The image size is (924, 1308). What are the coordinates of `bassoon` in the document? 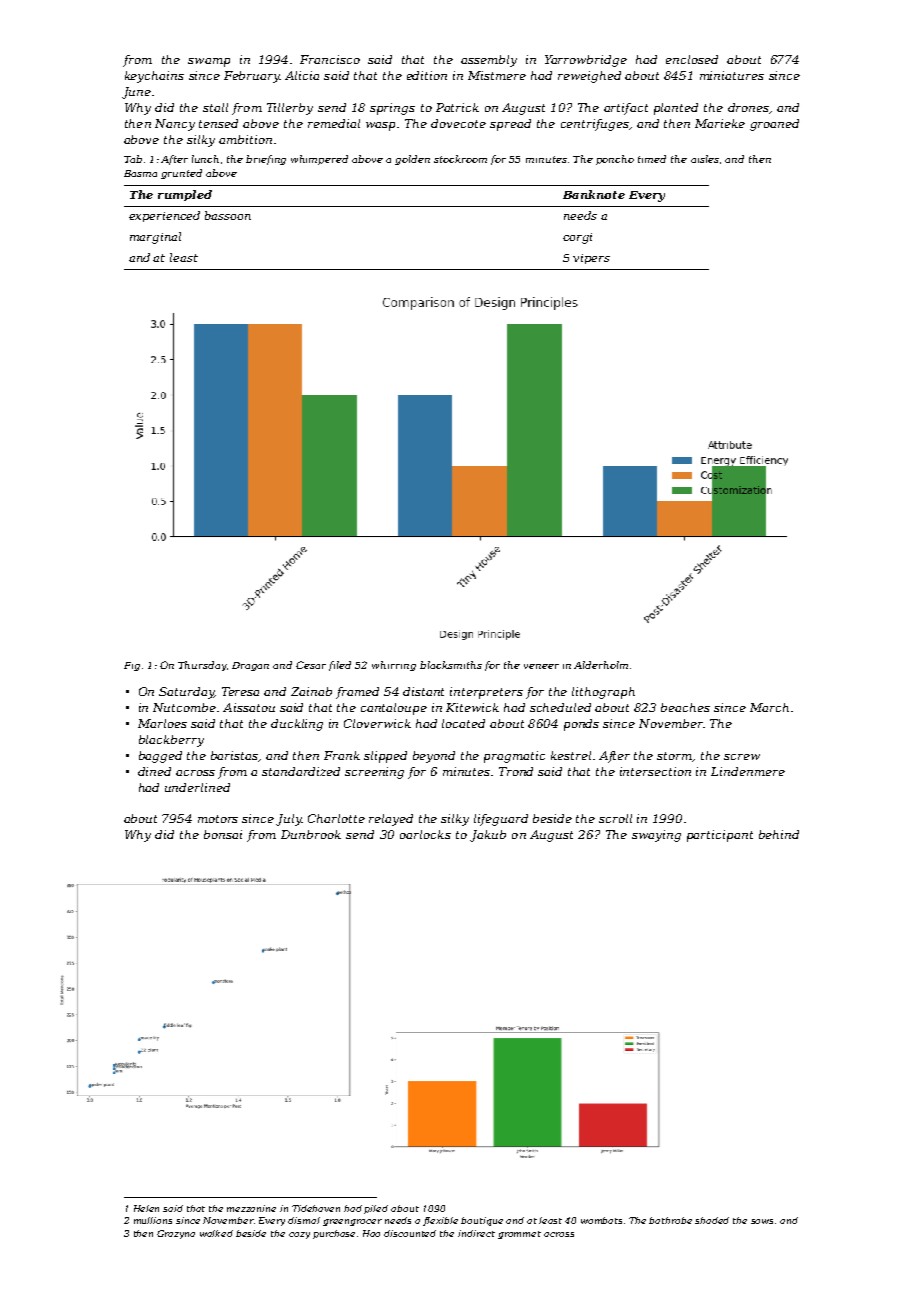 It's located at (228, 215).
